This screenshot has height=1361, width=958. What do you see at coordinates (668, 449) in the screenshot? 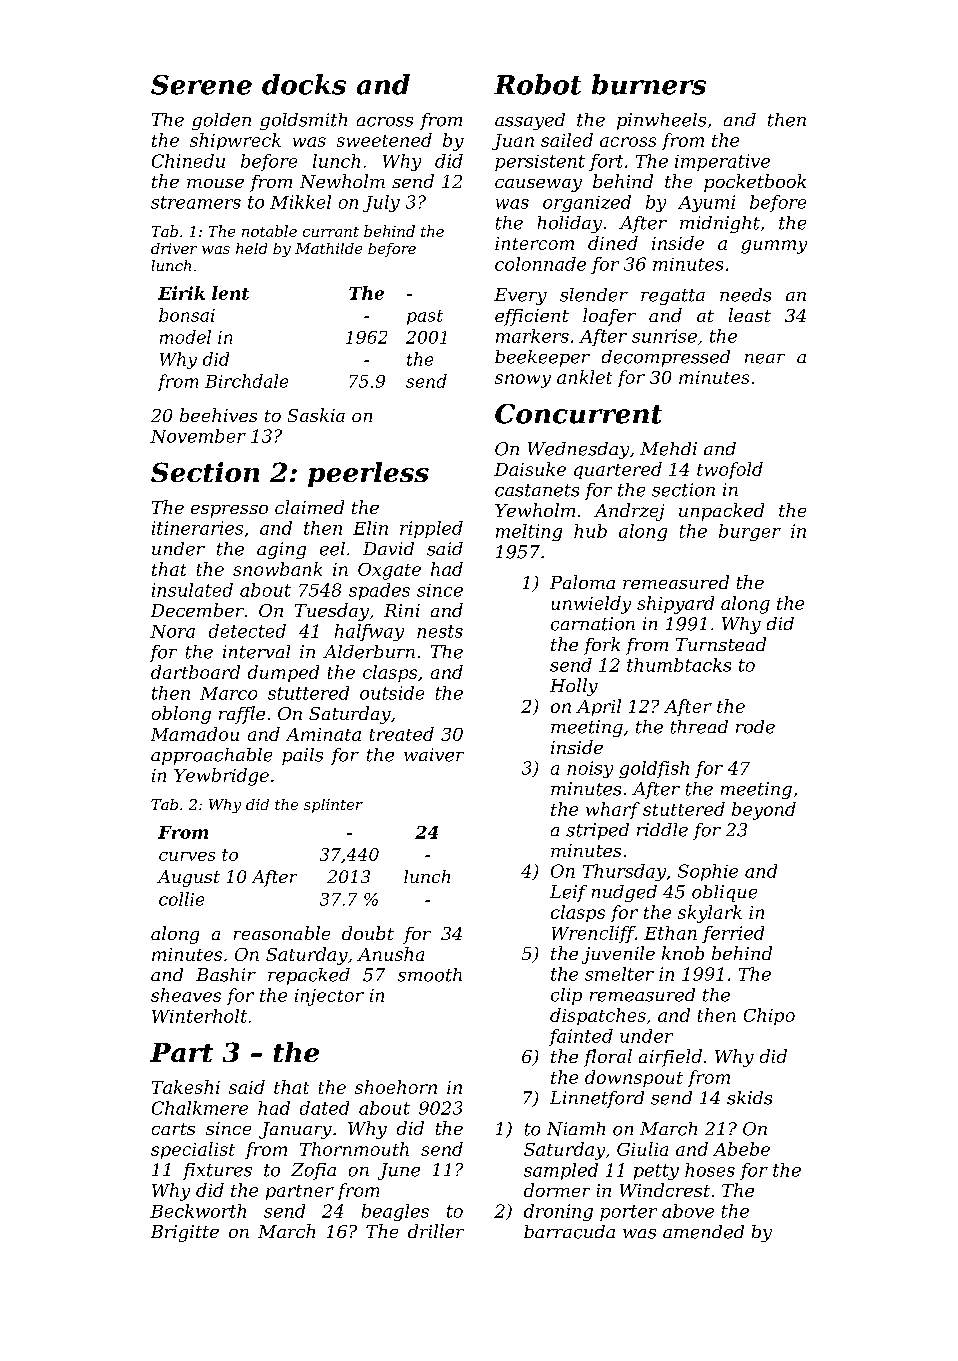
I see `Mehdi` at bounding box center [668, 449].
